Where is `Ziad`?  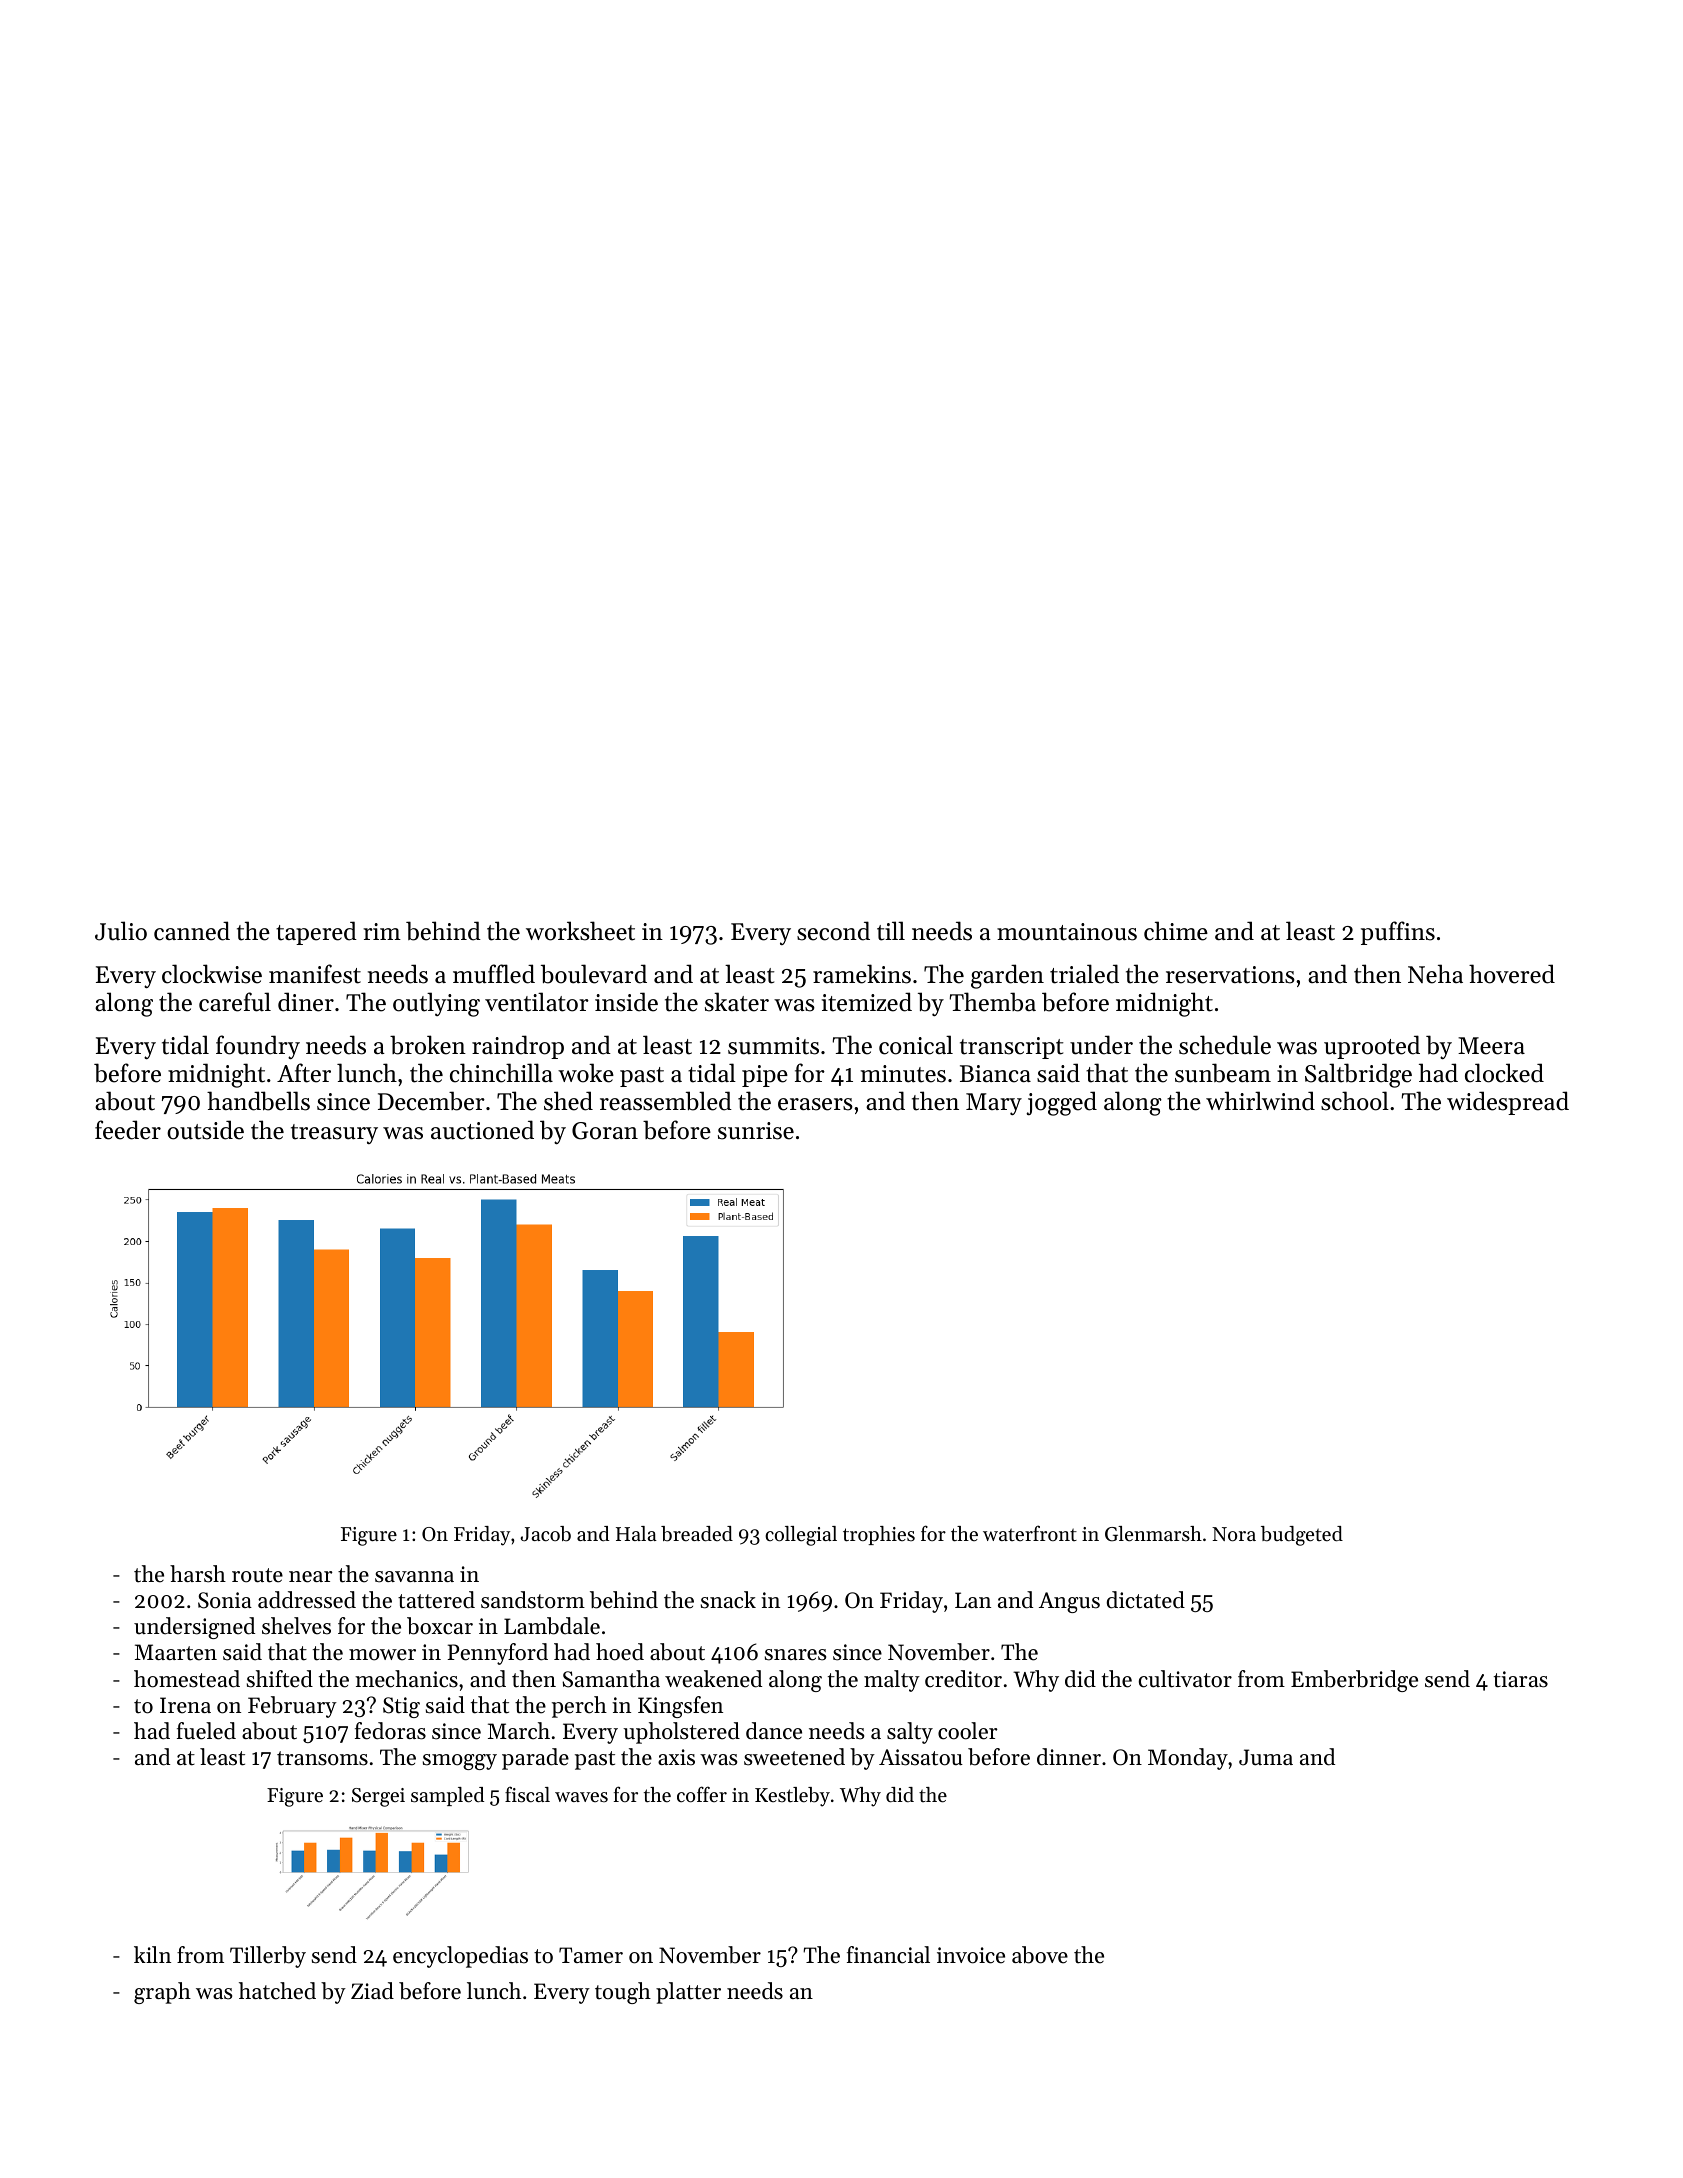 Ziad is located at coordinates (372, 1991).
